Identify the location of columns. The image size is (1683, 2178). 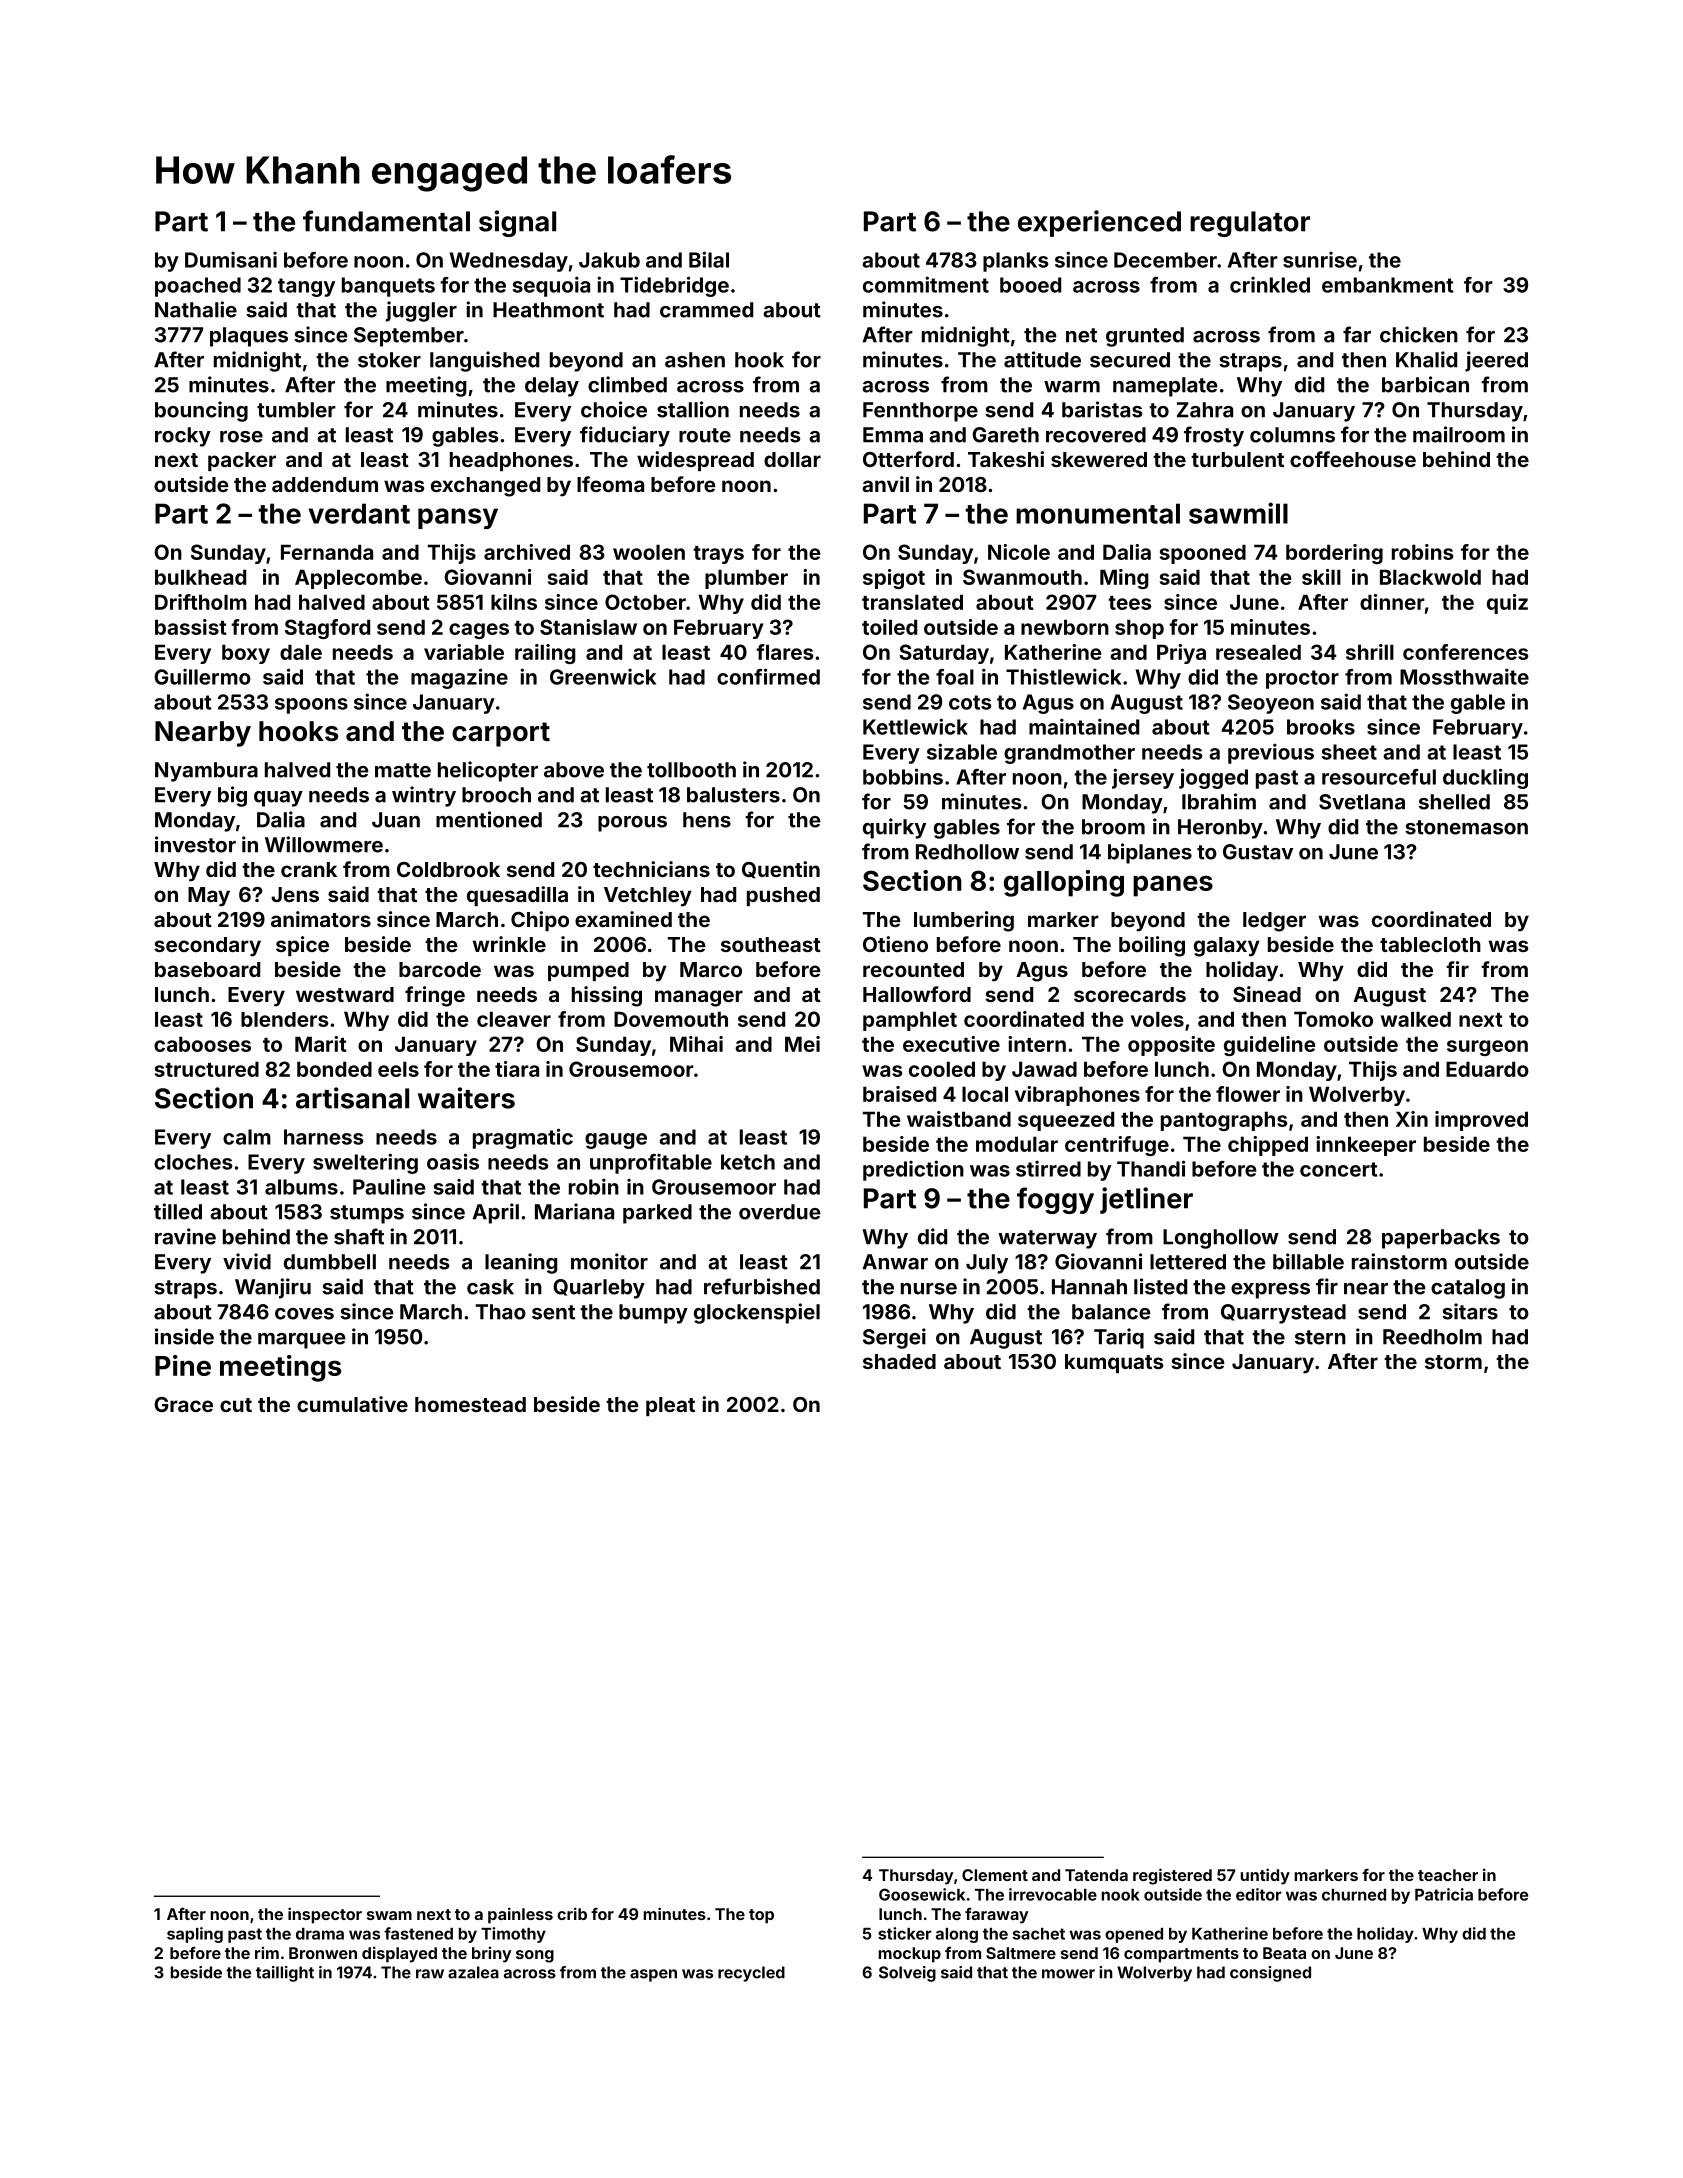
(1292, 435).
